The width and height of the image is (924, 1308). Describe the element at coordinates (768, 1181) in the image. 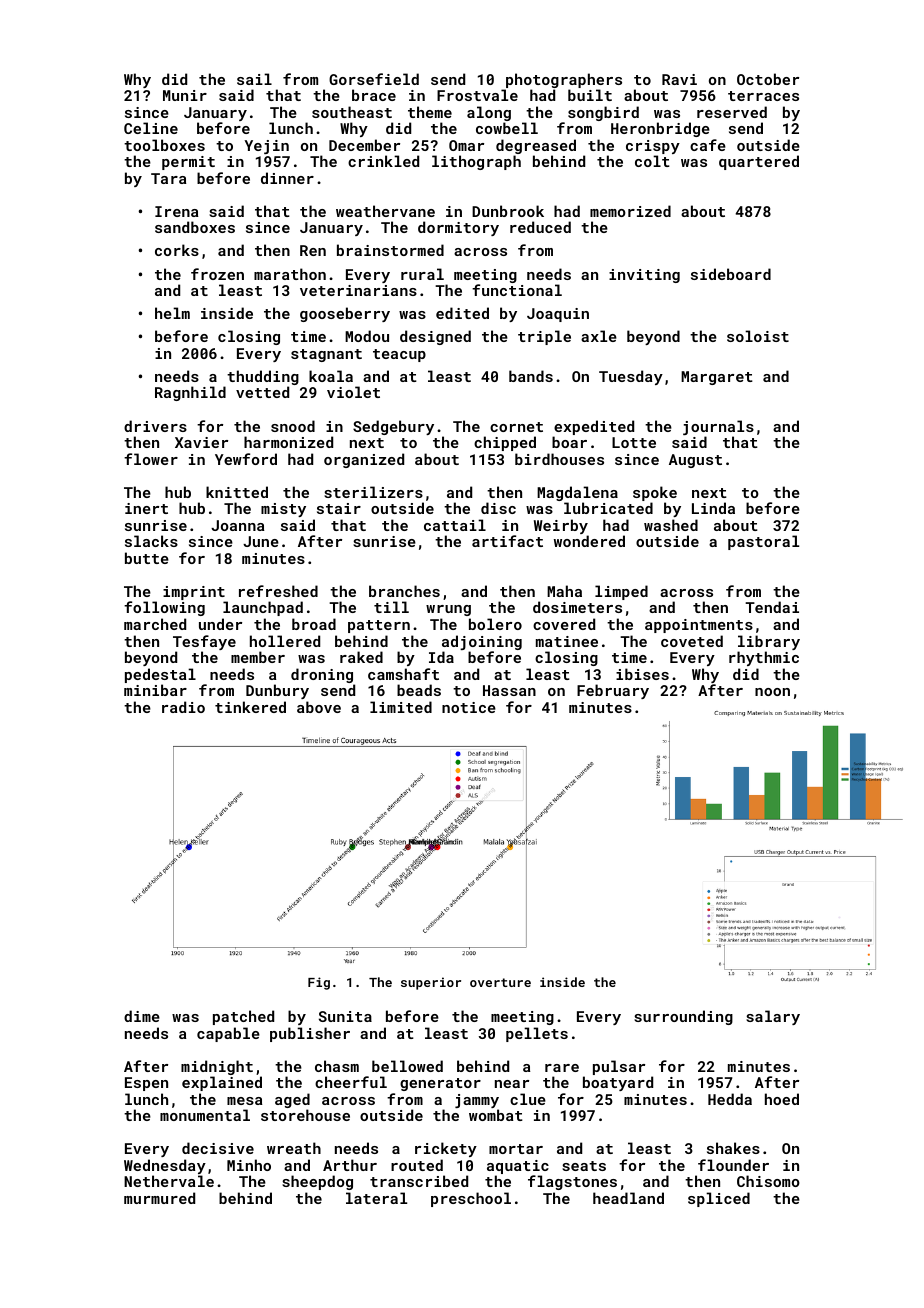

I see `Chisomo` at that location.
